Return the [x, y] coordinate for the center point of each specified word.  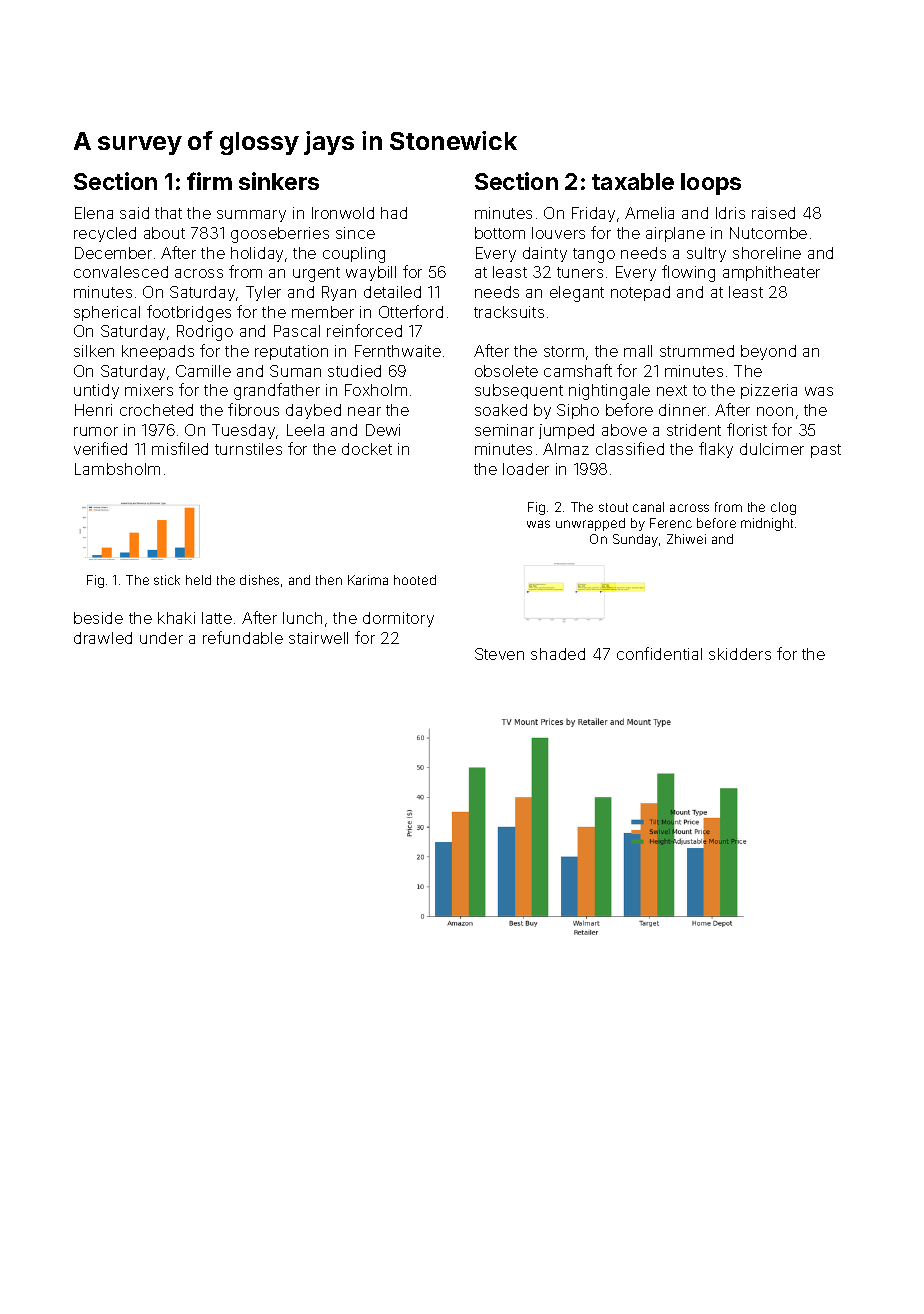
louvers [558, 233]
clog [783, 508]
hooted [415, 580]
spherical [107, 313]
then [329, 580]
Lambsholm [117, 469]
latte [217, 618]
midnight [767, 524]
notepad [640, 293]
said [134, 213]
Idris [730, 213]
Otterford [411, 311]
